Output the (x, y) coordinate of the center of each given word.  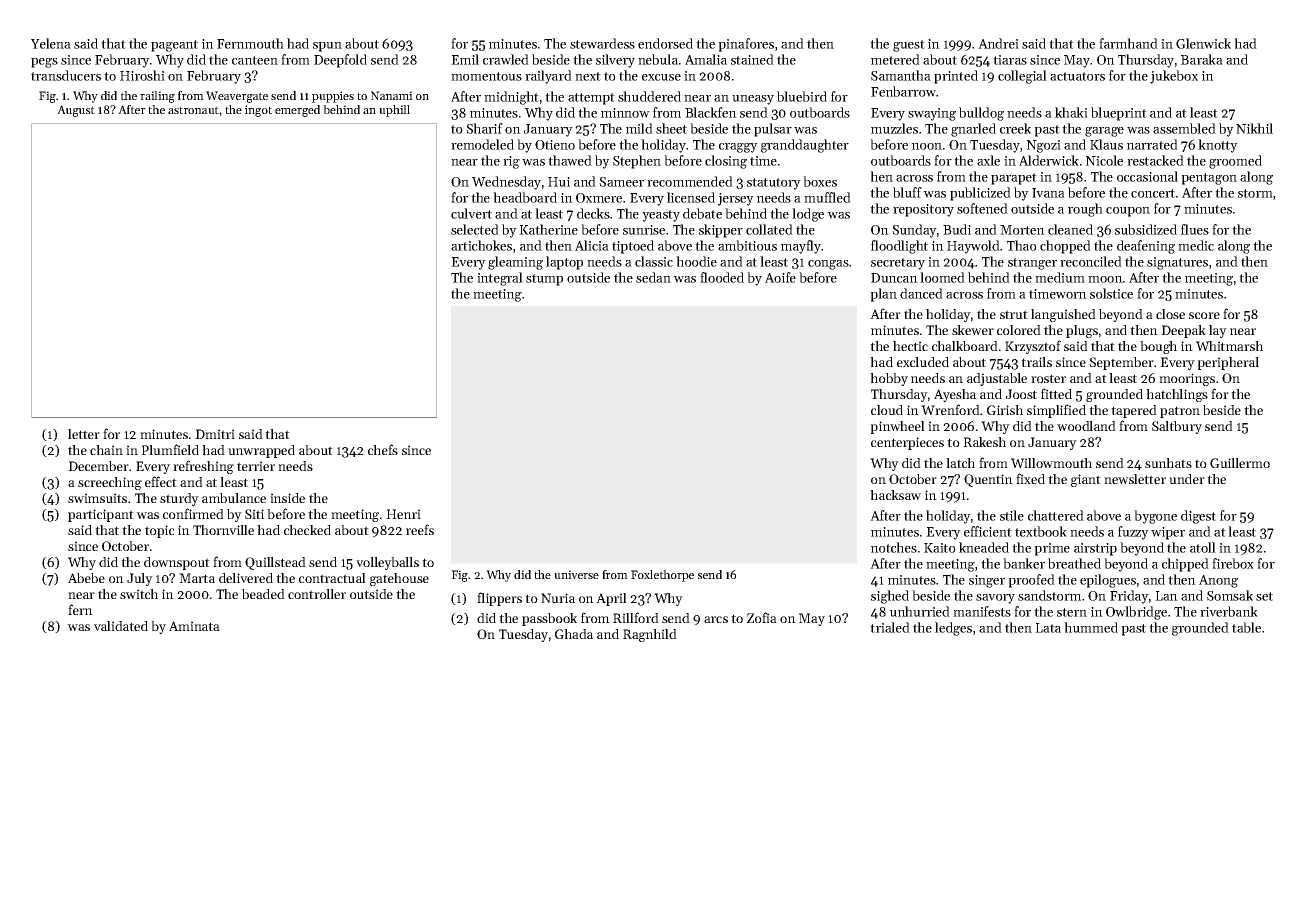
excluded (923, 362)
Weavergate (237, 97)
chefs (383, 449)
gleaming (515, 263)
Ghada (574, 634)
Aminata (194, 626)
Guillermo (1240, 463)
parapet (1014, 179)
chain (106, 450)
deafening (1146, 247)
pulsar (773, 130)
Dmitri (215, 434)
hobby (889, 379)
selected (475, 229)
